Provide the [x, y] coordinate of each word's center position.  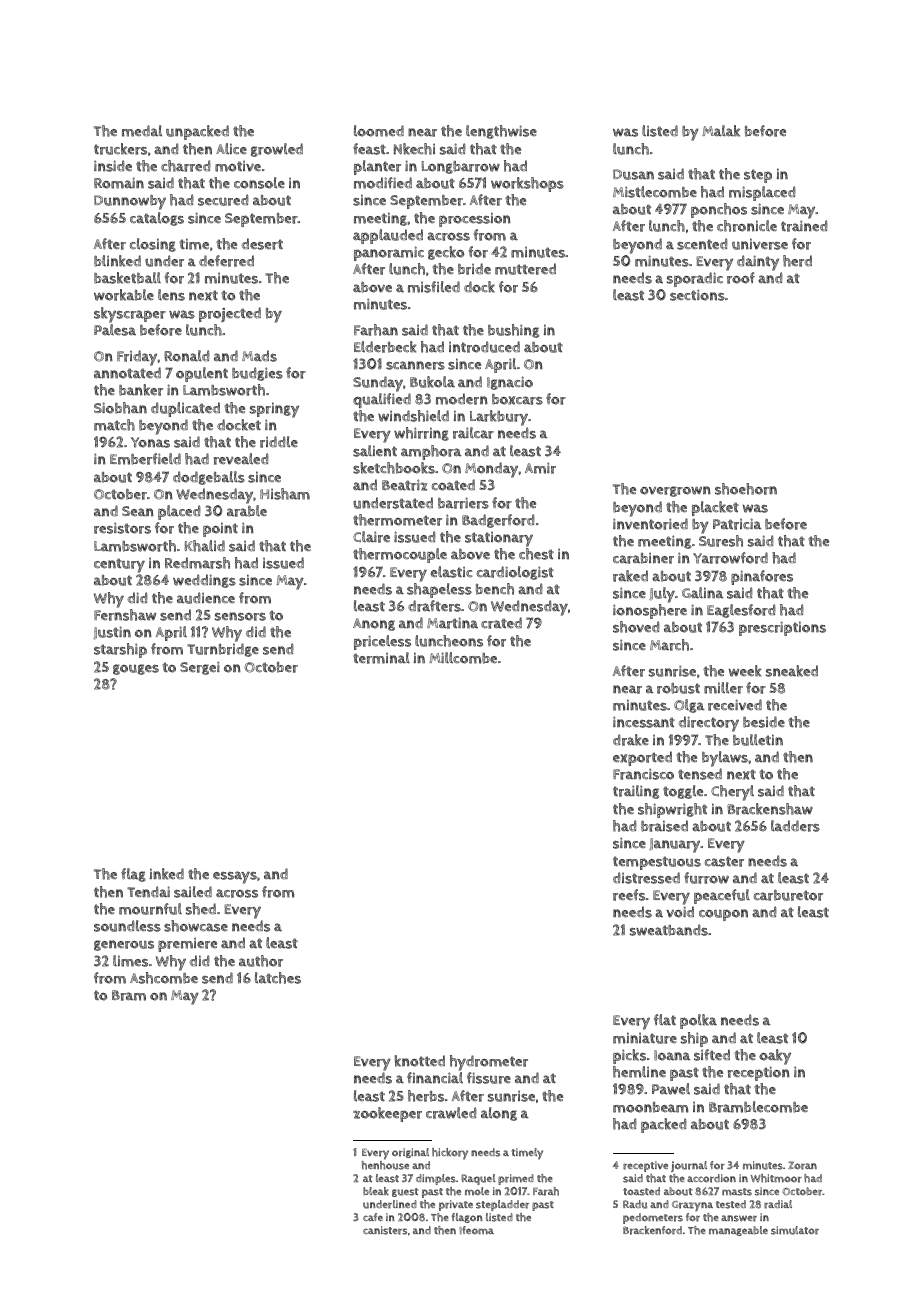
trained [804, 226]
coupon [723, 915]
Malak [721, 131]
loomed [379, 131]
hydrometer [489, 1063]
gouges [136, 669]
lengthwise [501, 132]
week [745, 671]
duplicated [185, 409]
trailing [636, 792]
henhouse [385, 1165]
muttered [525, 269]
